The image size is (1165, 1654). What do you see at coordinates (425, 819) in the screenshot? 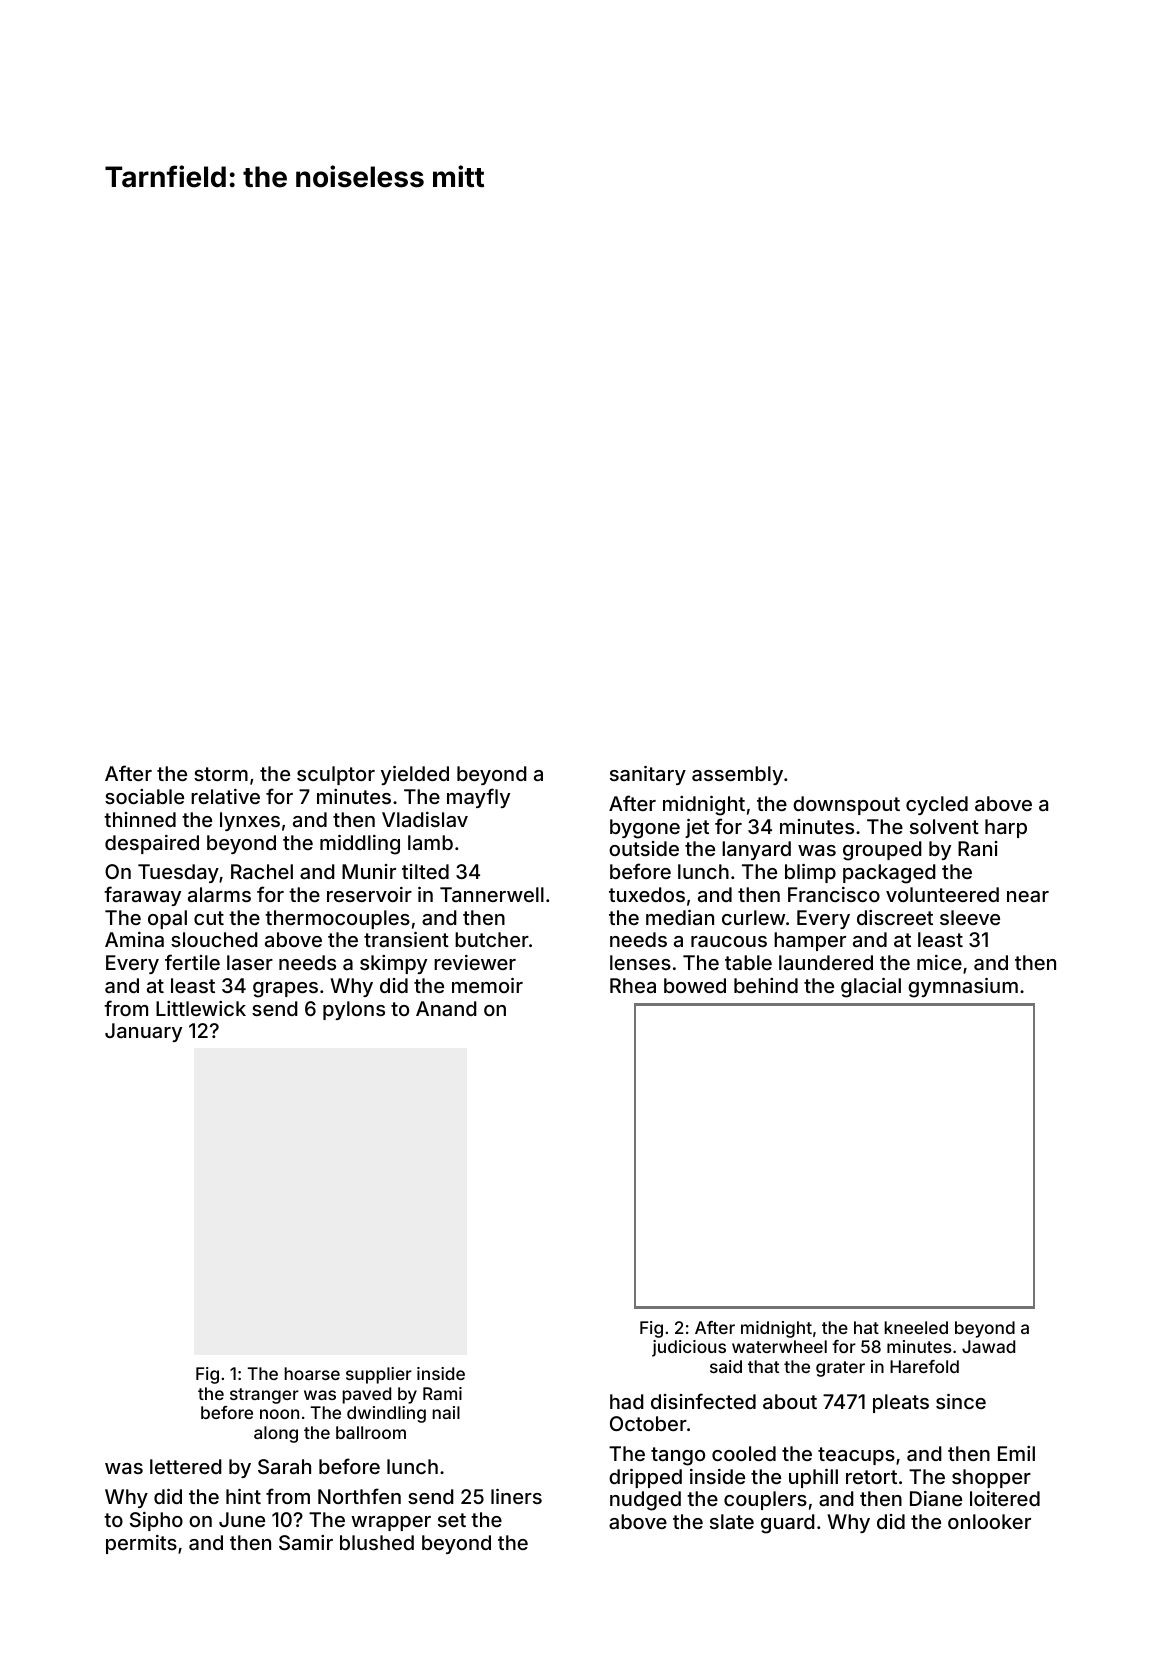
I see `Vladislav` at bounding box center [425, 819].
